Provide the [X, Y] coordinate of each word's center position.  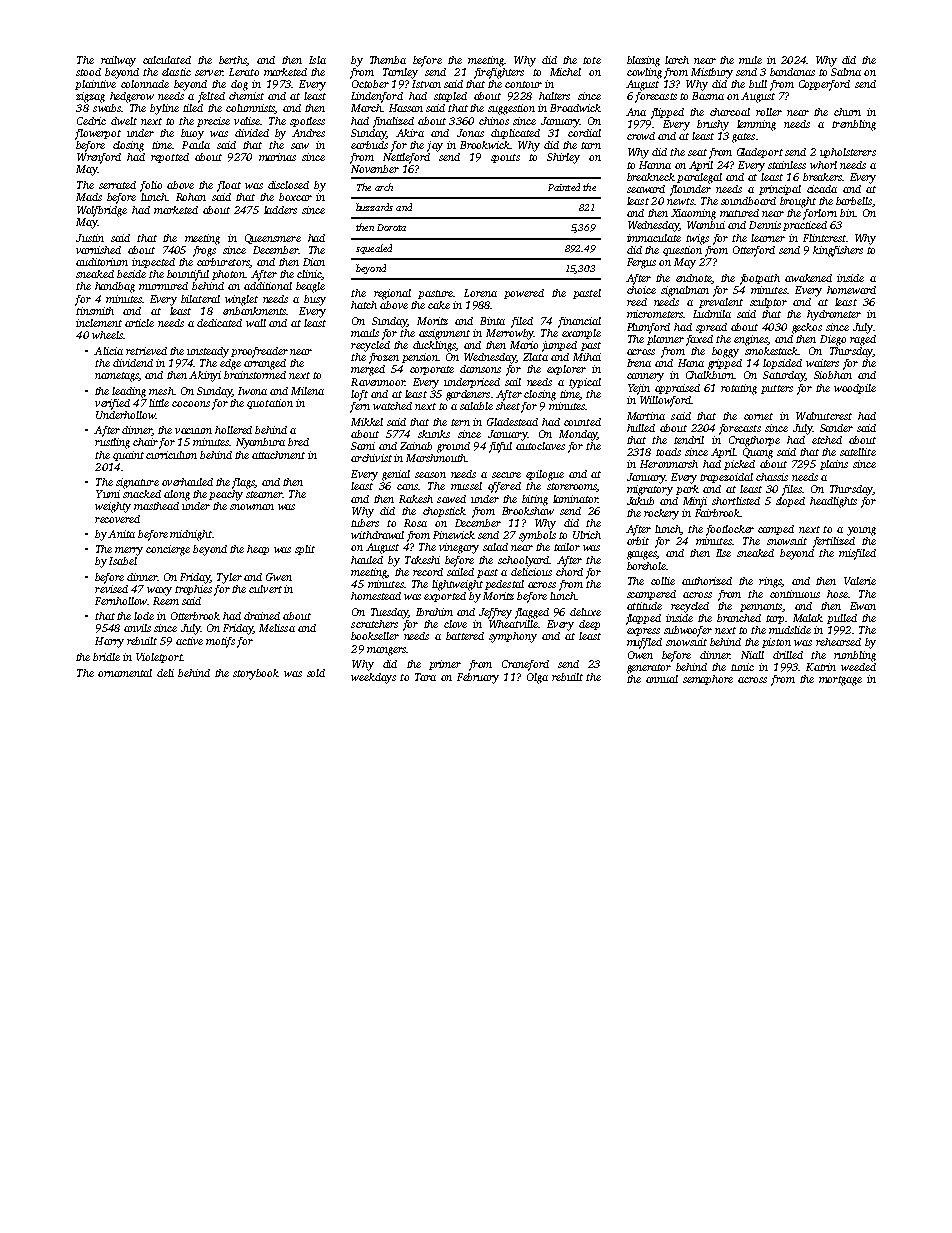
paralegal [699, 178]
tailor [567, 547]
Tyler [229, 578]
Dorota [391, 227]
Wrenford [99, 158]
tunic [742, 667]
